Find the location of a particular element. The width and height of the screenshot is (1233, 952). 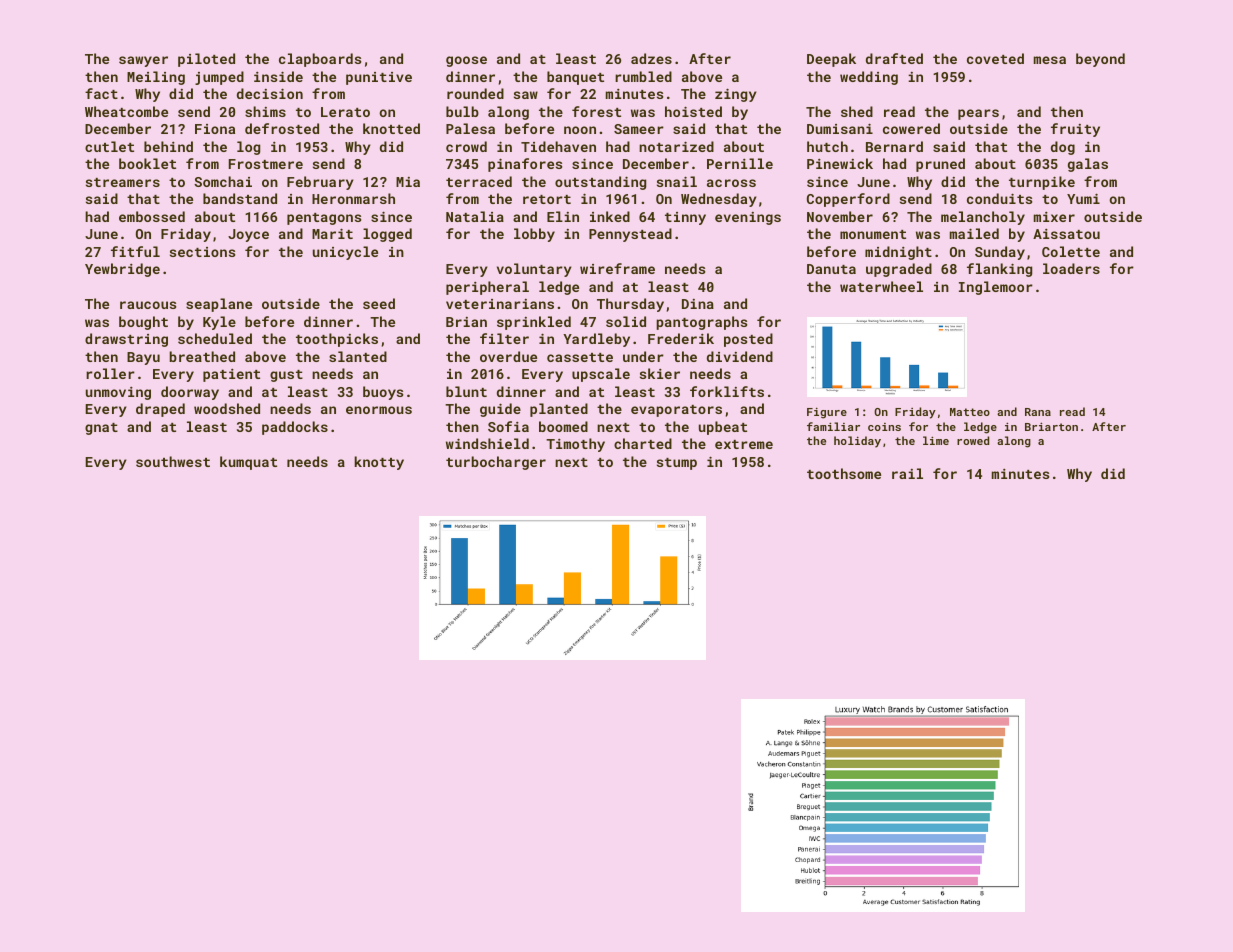

seaplane is located at coordinates (219, 305).
